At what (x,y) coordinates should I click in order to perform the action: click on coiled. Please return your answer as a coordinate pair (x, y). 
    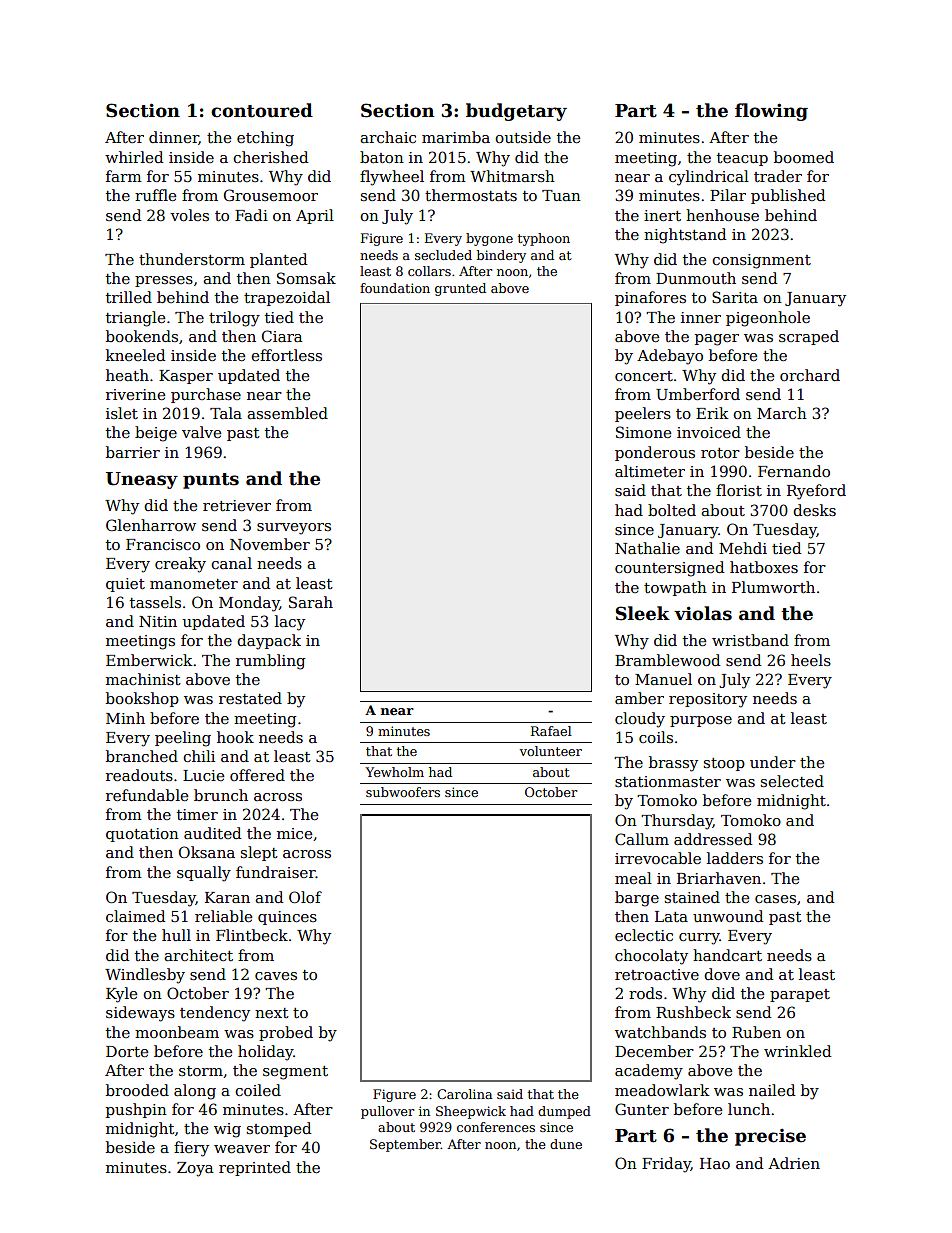
    Looking at the image, I should click on (258, 1090).
